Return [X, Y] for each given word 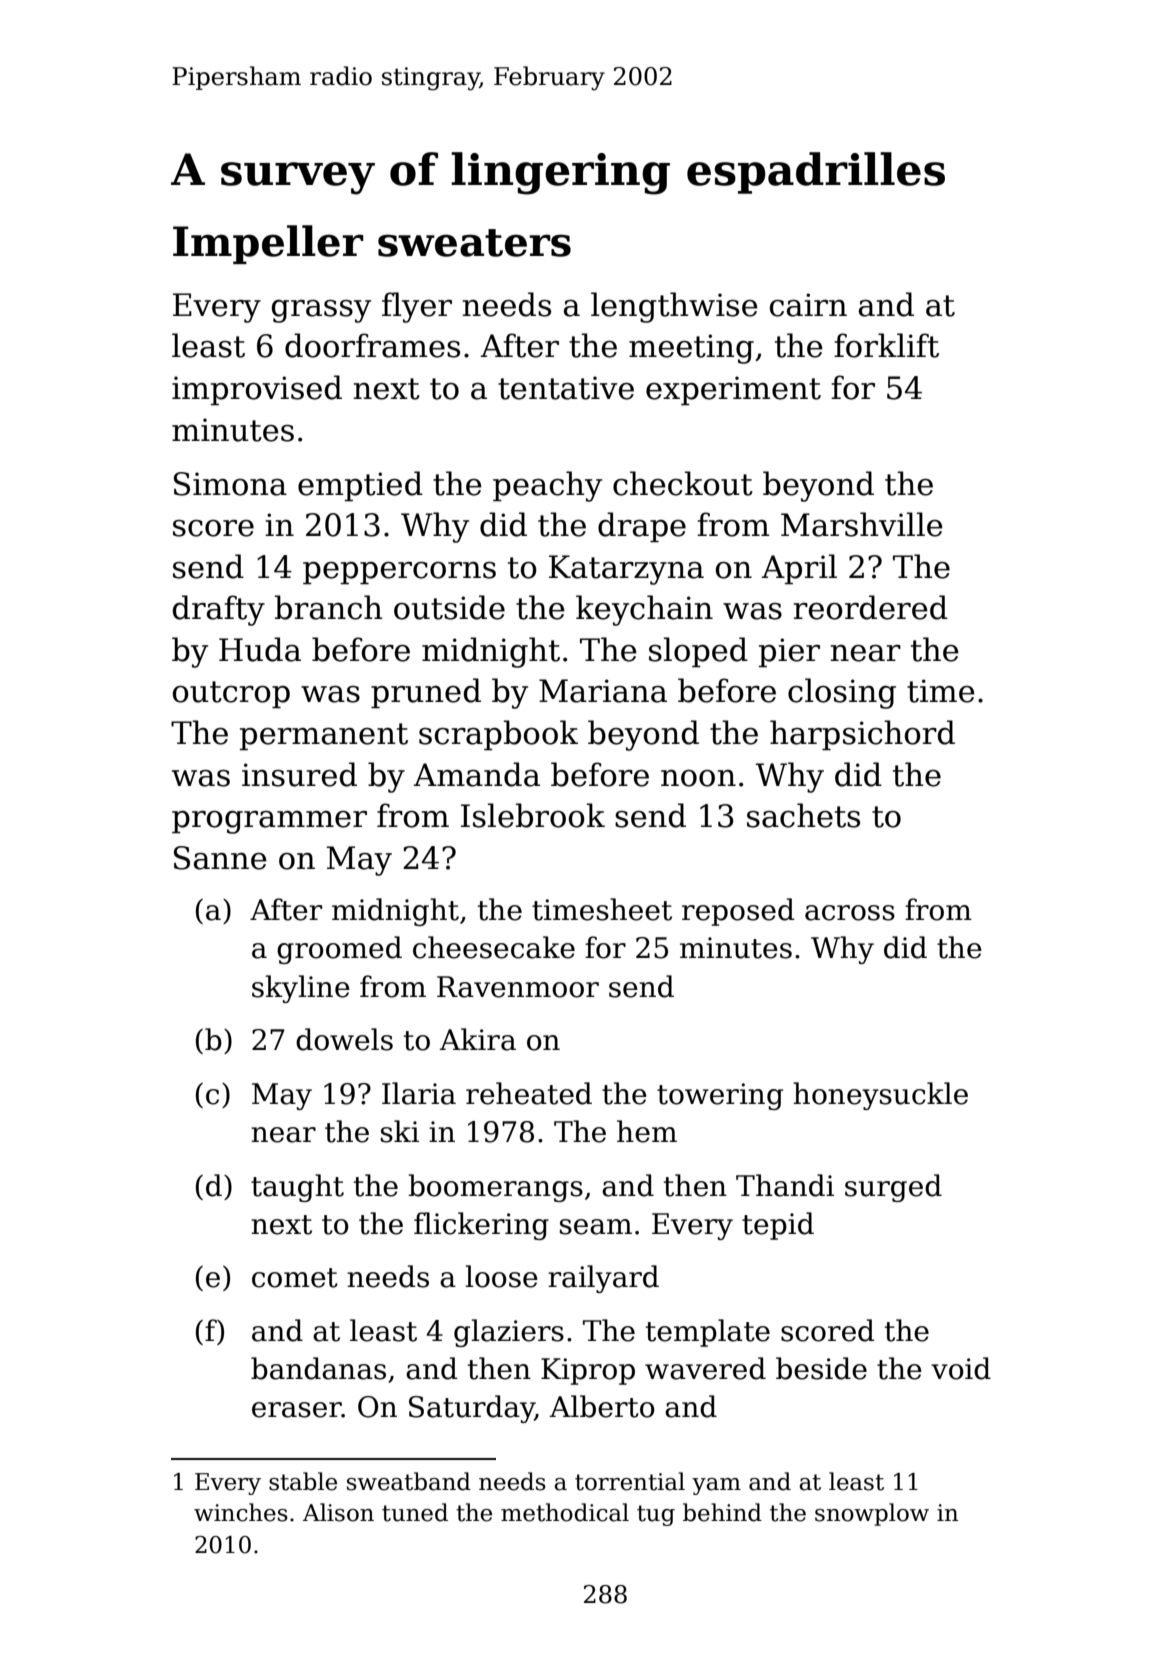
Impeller [268, 244]
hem [647, 1131]
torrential [630, 1481]
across [850, 913]
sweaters [474, 243]
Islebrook [533, 815]
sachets [803, 815]
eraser [297, 1410]
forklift [886, 345]
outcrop [231, 694]
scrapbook [498, 735]
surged [893, 1188]
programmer [269, 822]
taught [297, 1188]
